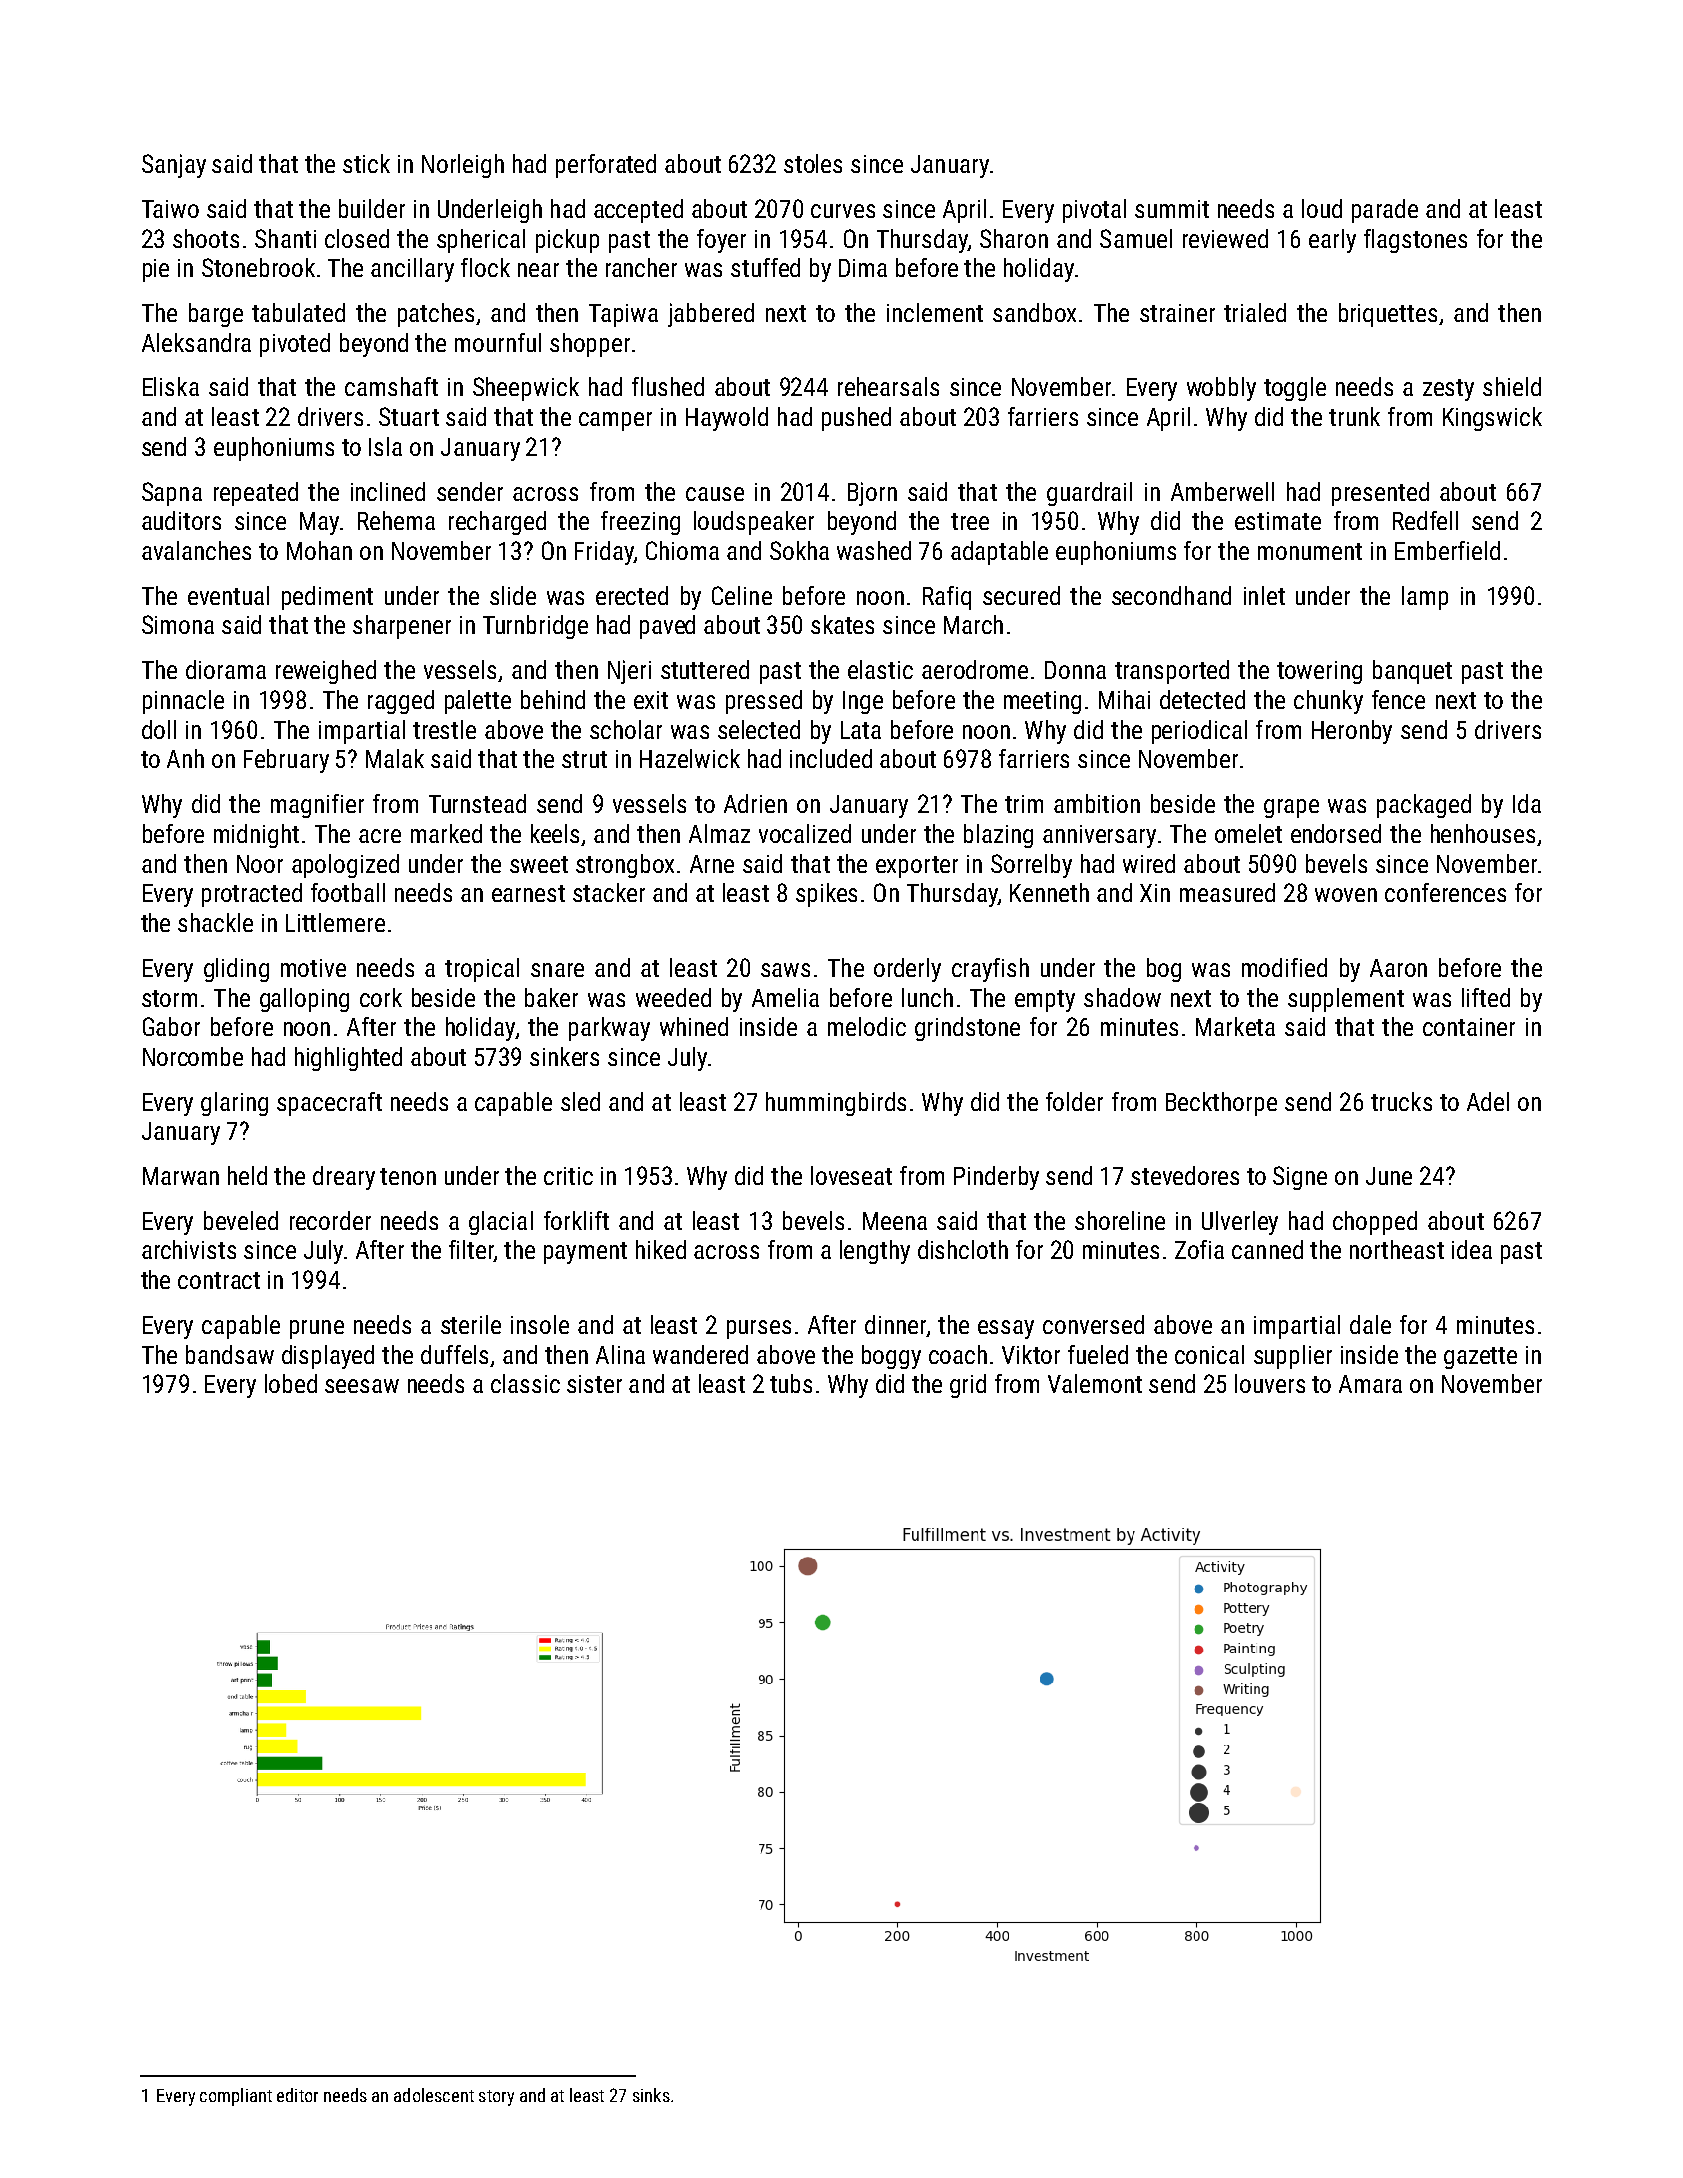  I want to click on compliant, so click(236, 2097).
